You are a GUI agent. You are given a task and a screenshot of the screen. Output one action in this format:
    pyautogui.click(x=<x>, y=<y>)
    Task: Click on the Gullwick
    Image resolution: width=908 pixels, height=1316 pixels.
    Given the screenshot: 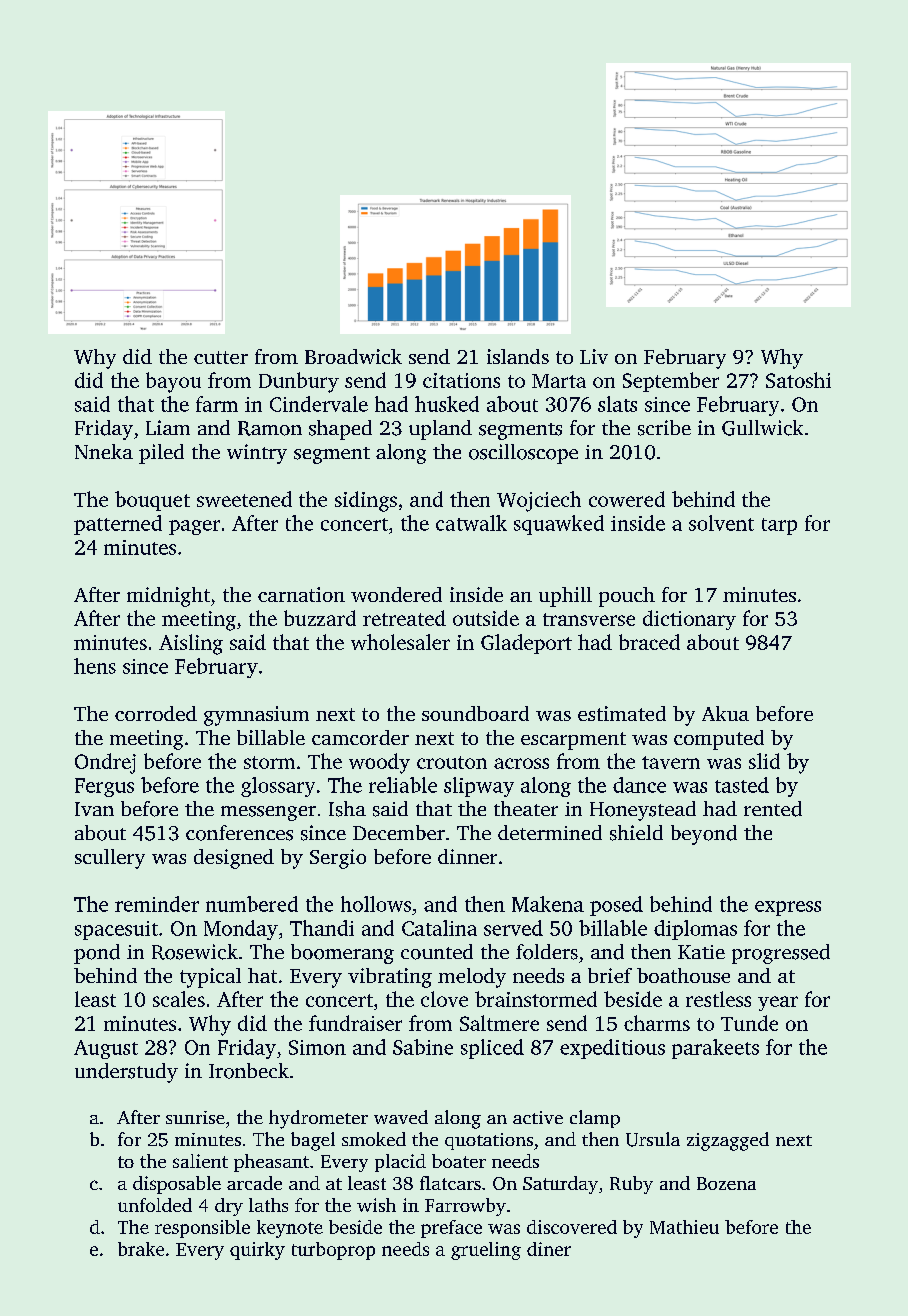 What is the action you would take?
    pyautogui.click(x=762, y=428)
